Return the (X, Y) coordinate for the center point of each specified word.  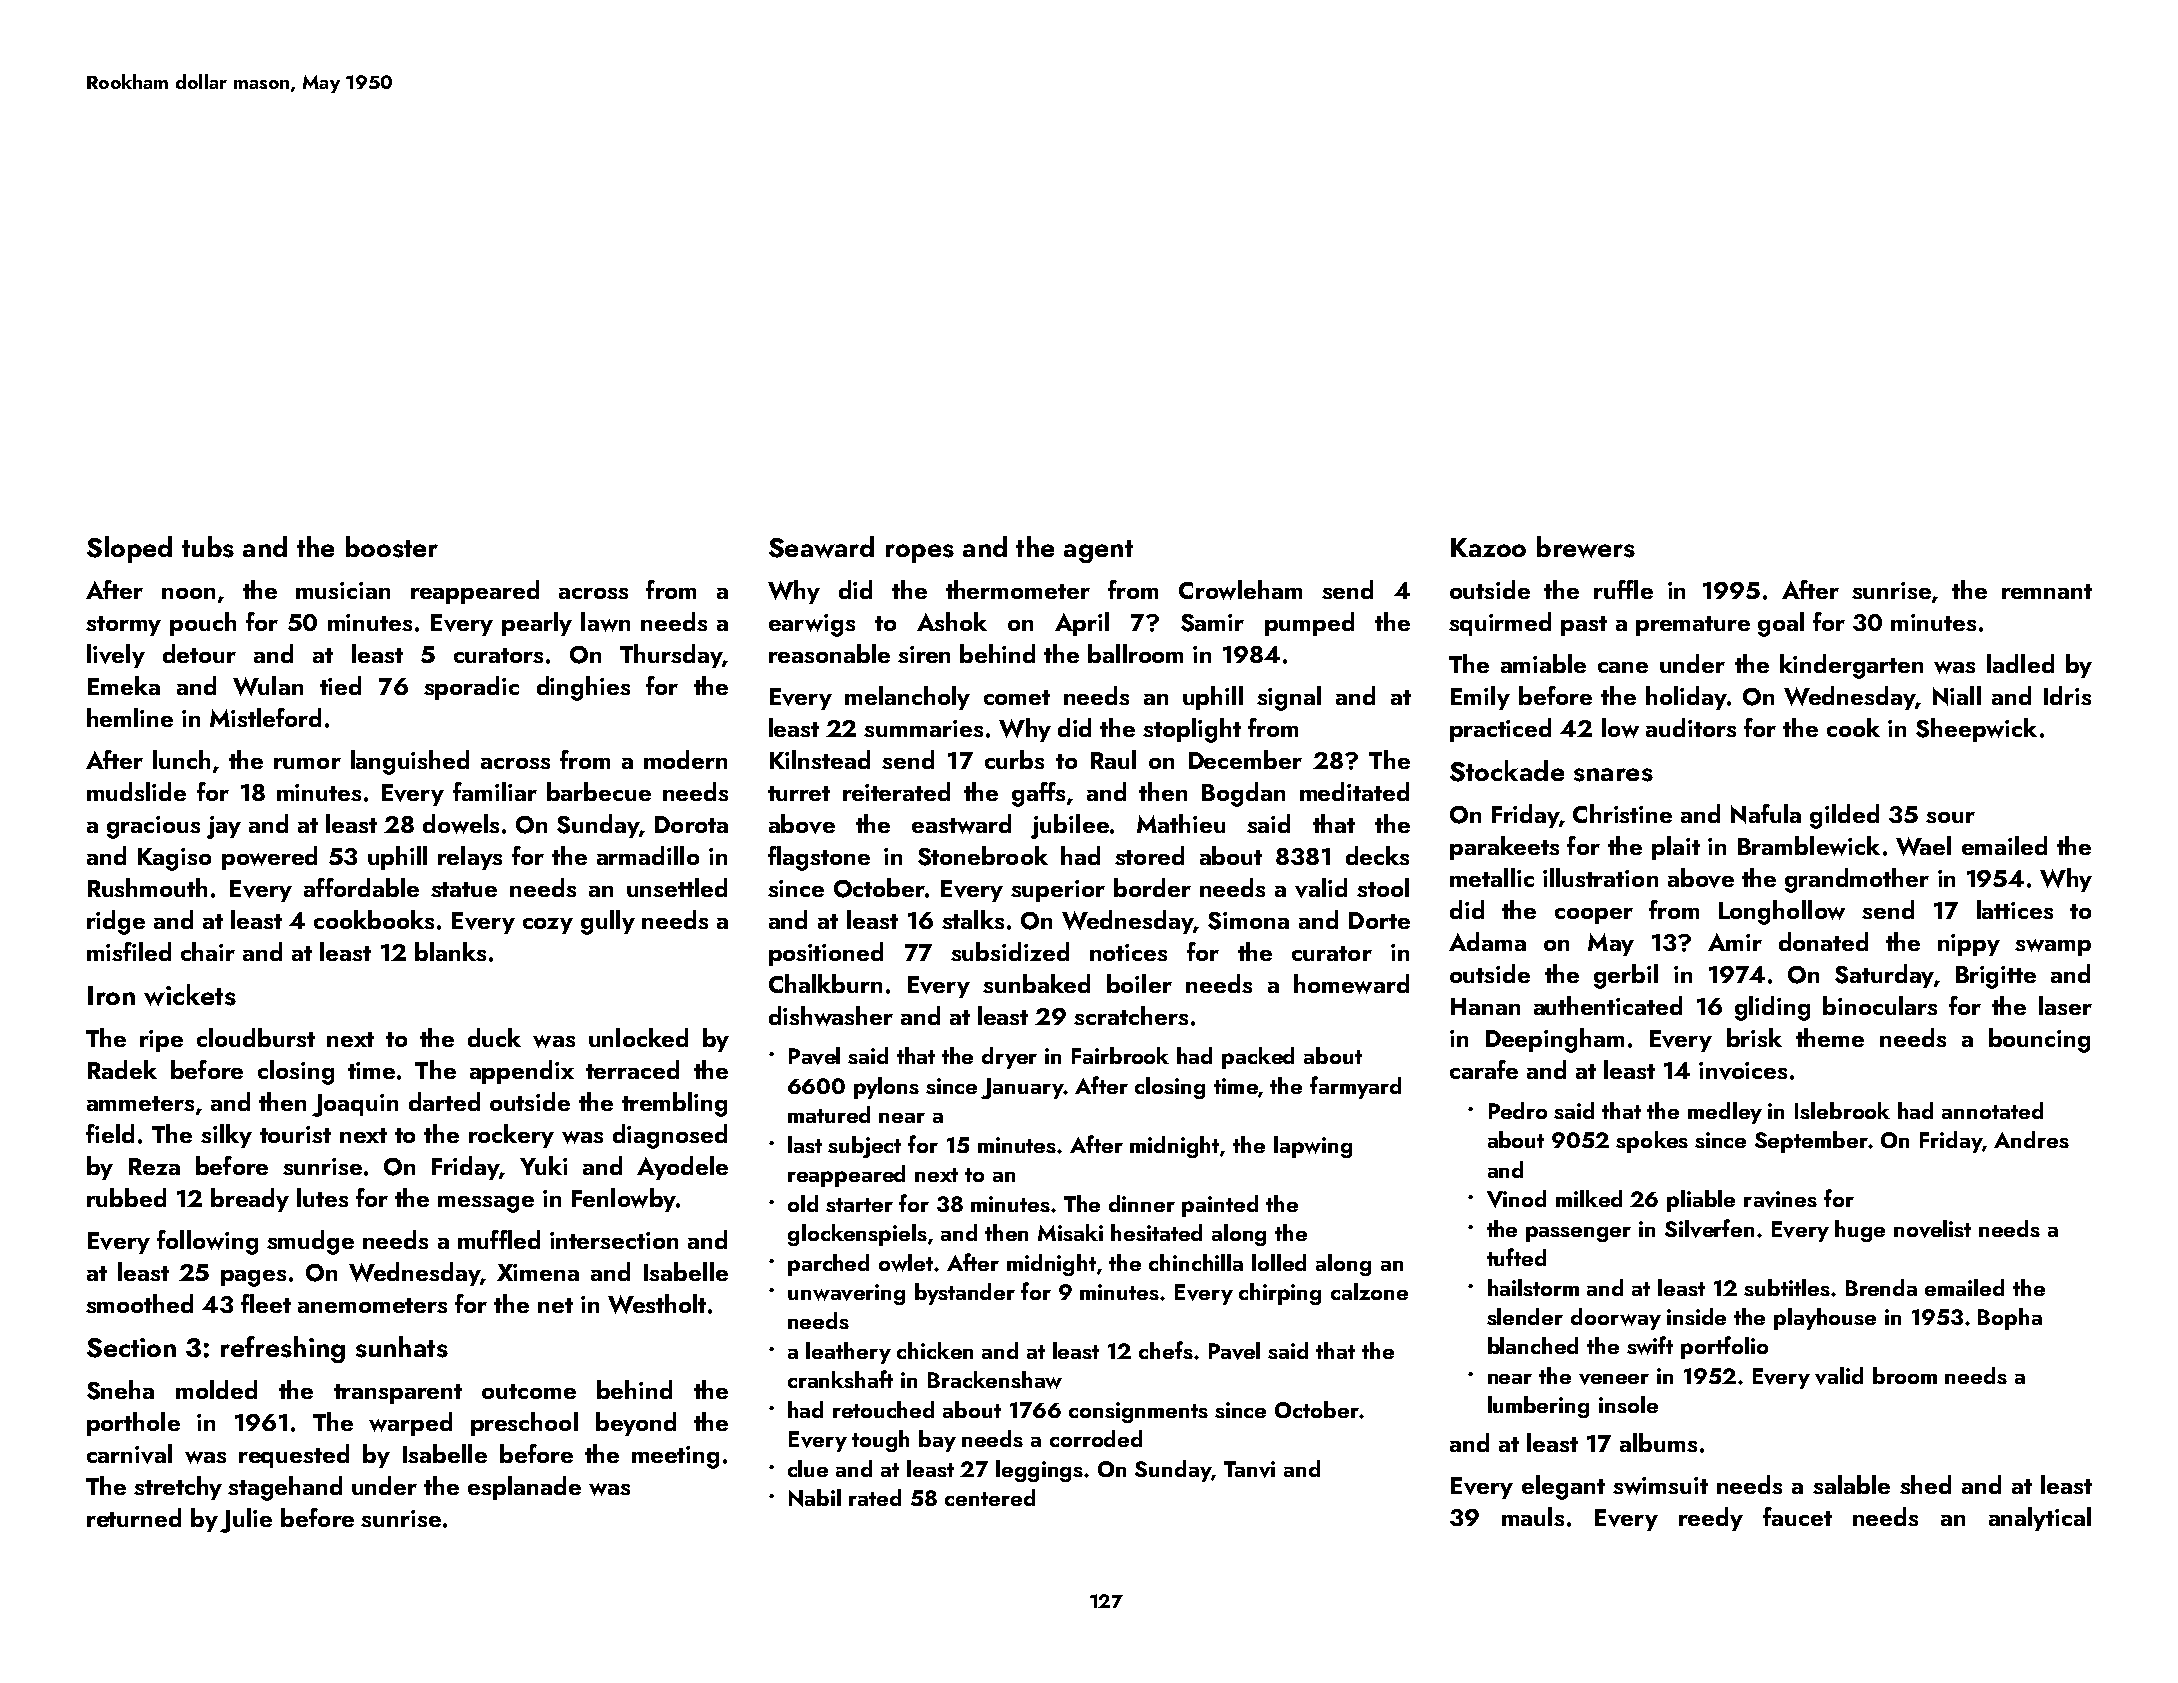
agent (1098, 551)
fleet (266, 1303)
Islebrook (1842, 1110)
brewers (1586, 547)
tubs (208, 547)
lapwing (1313, 1147)
